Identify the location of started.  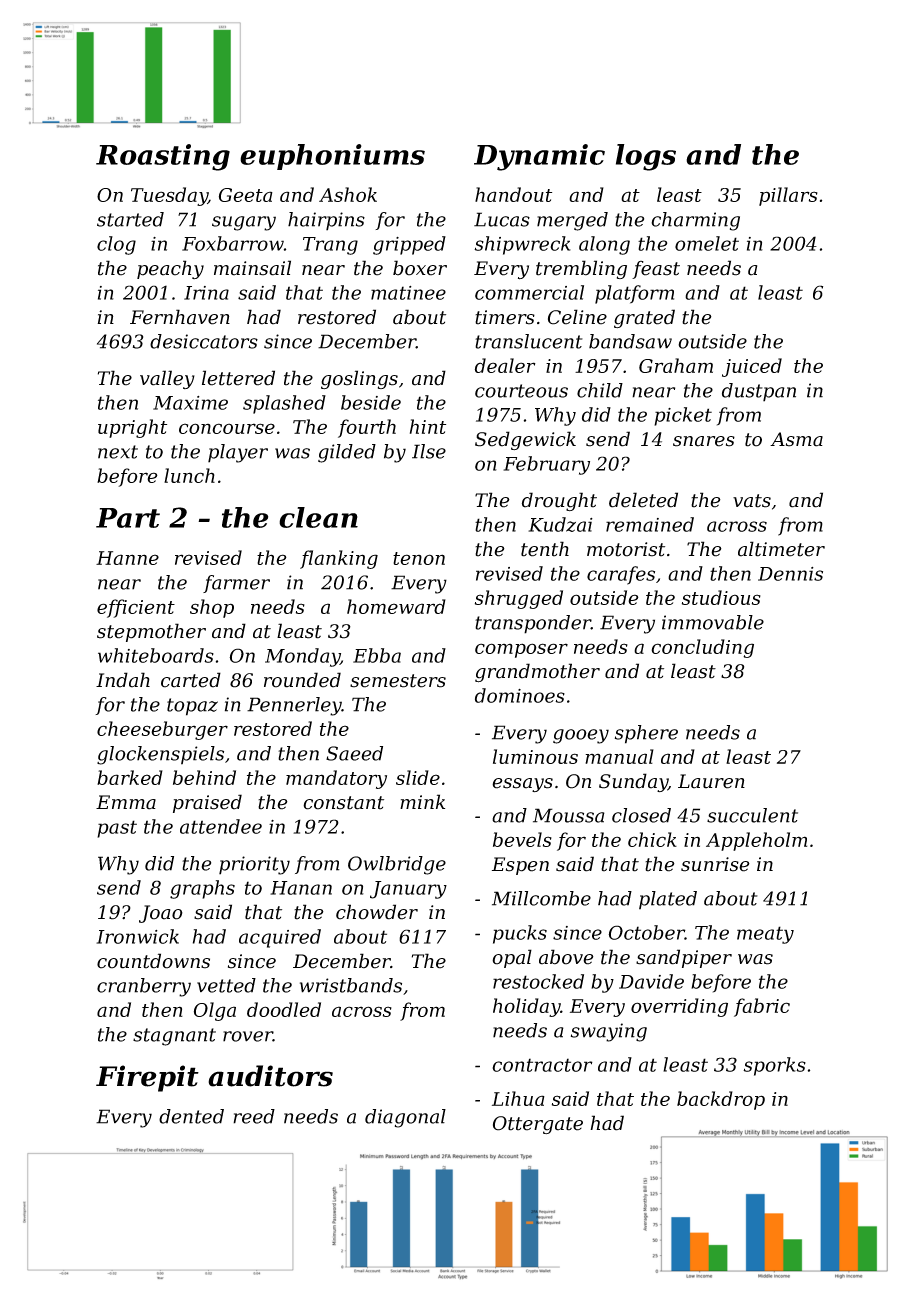
(130, 219).
